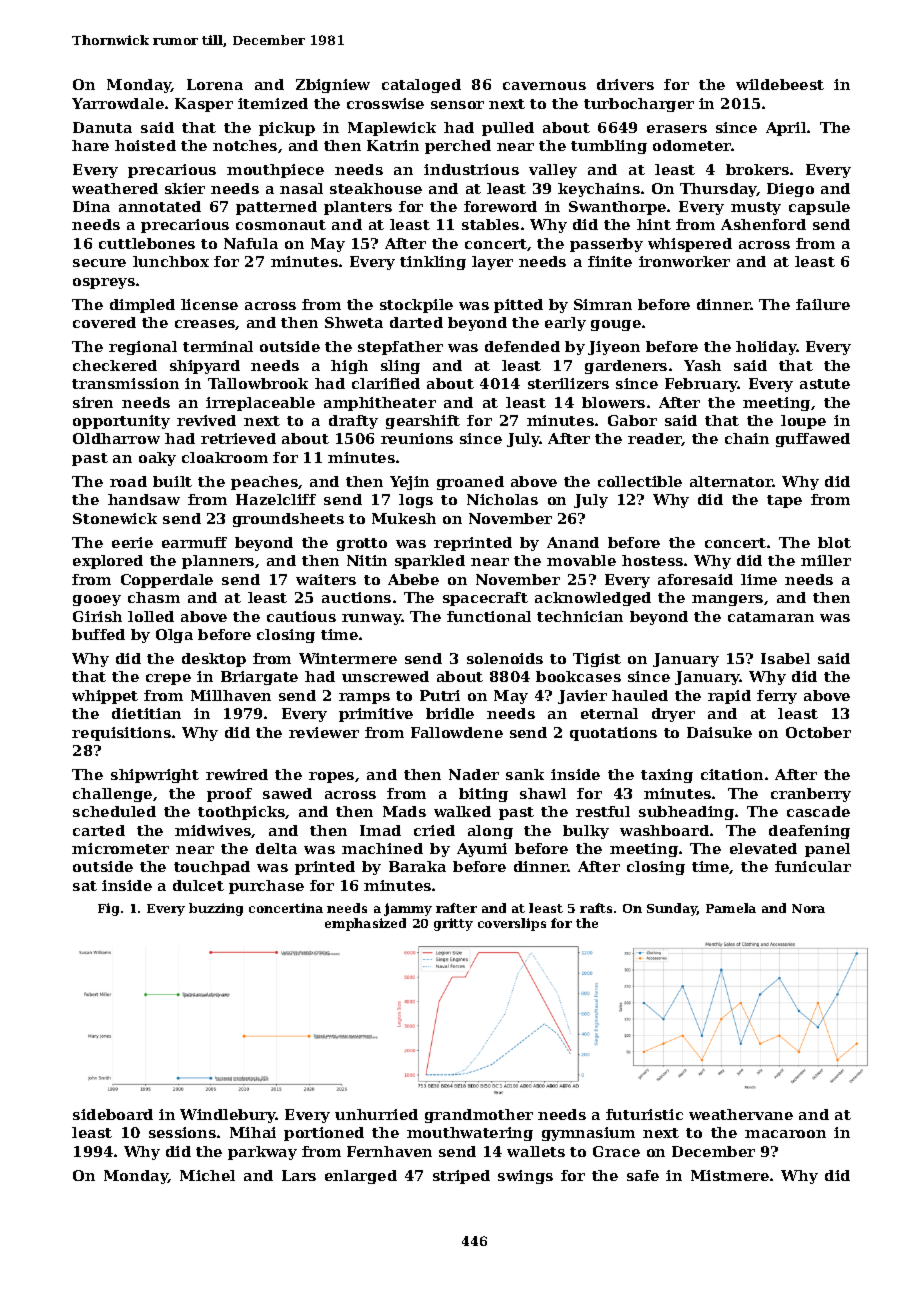 This page has height=1308, width=924. What do you see at coordinates (461, 1177) in the page?
I see `striped` at bounding box center [461, 1177].
